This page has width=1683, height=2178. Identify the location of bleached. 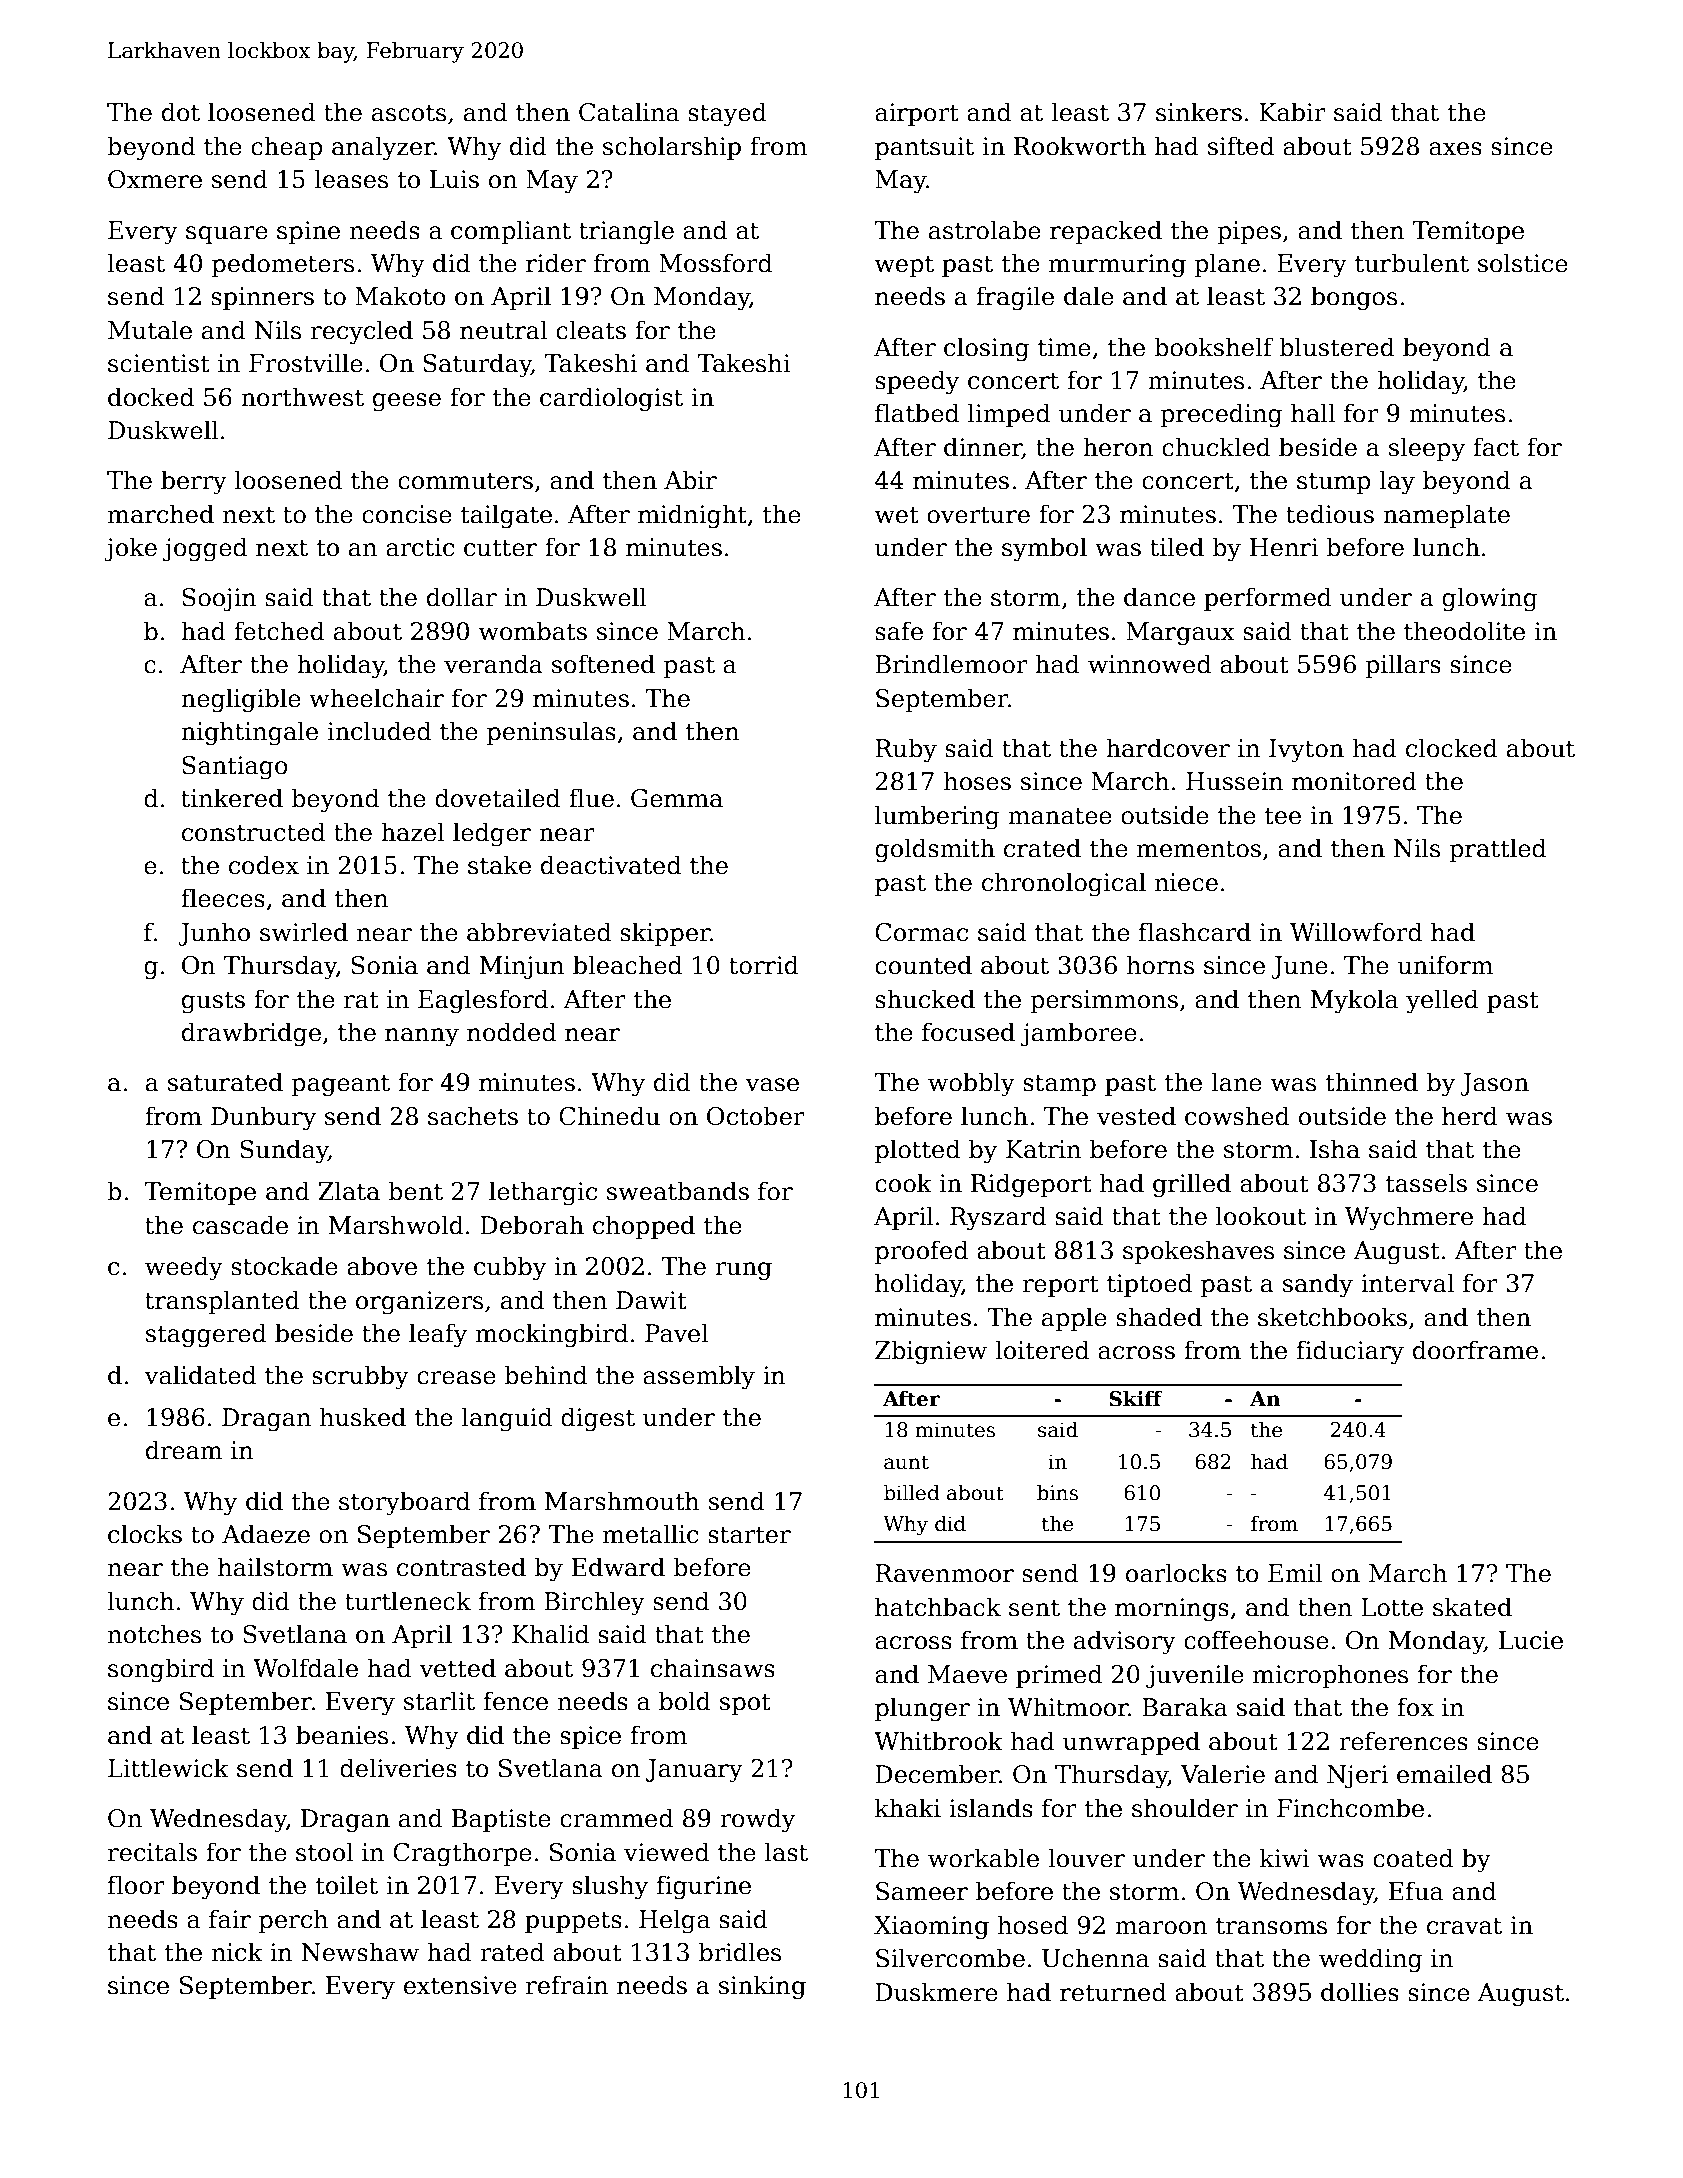
(627, 965).
